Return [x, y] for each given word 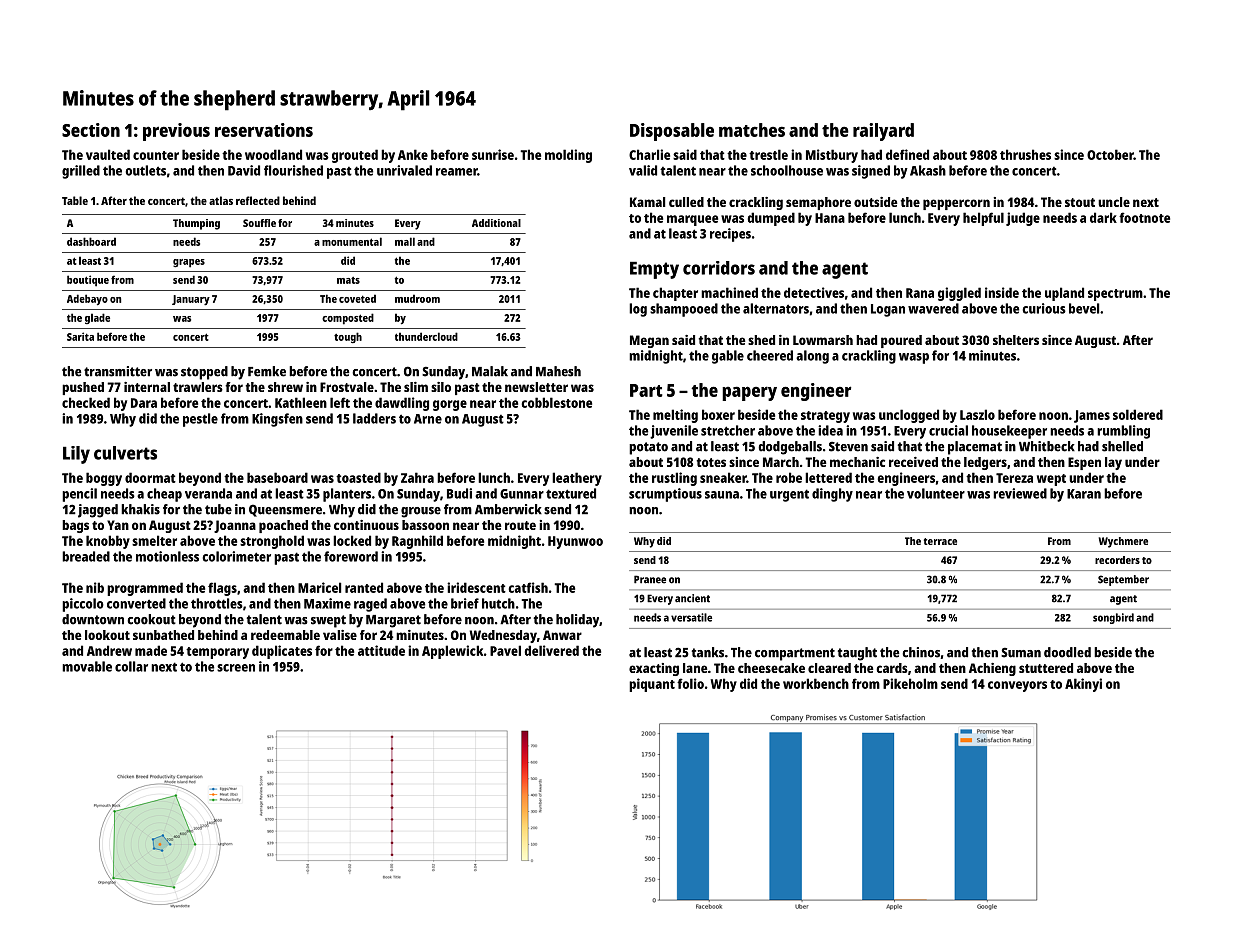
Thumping [196, 224]
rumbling [1123, 432]
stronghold [272, 542]
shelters [1016, 340]
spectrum [1115, 295]
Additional [496, 223]
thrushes [1025, 154]
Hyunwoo [575, 542]
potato [648, 448]
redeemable [285, 635]
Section [91, 130]
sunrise [493, 154]
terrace [940, 541]
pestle [200, 420]
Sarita [80, 336]
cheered [770, 355]
